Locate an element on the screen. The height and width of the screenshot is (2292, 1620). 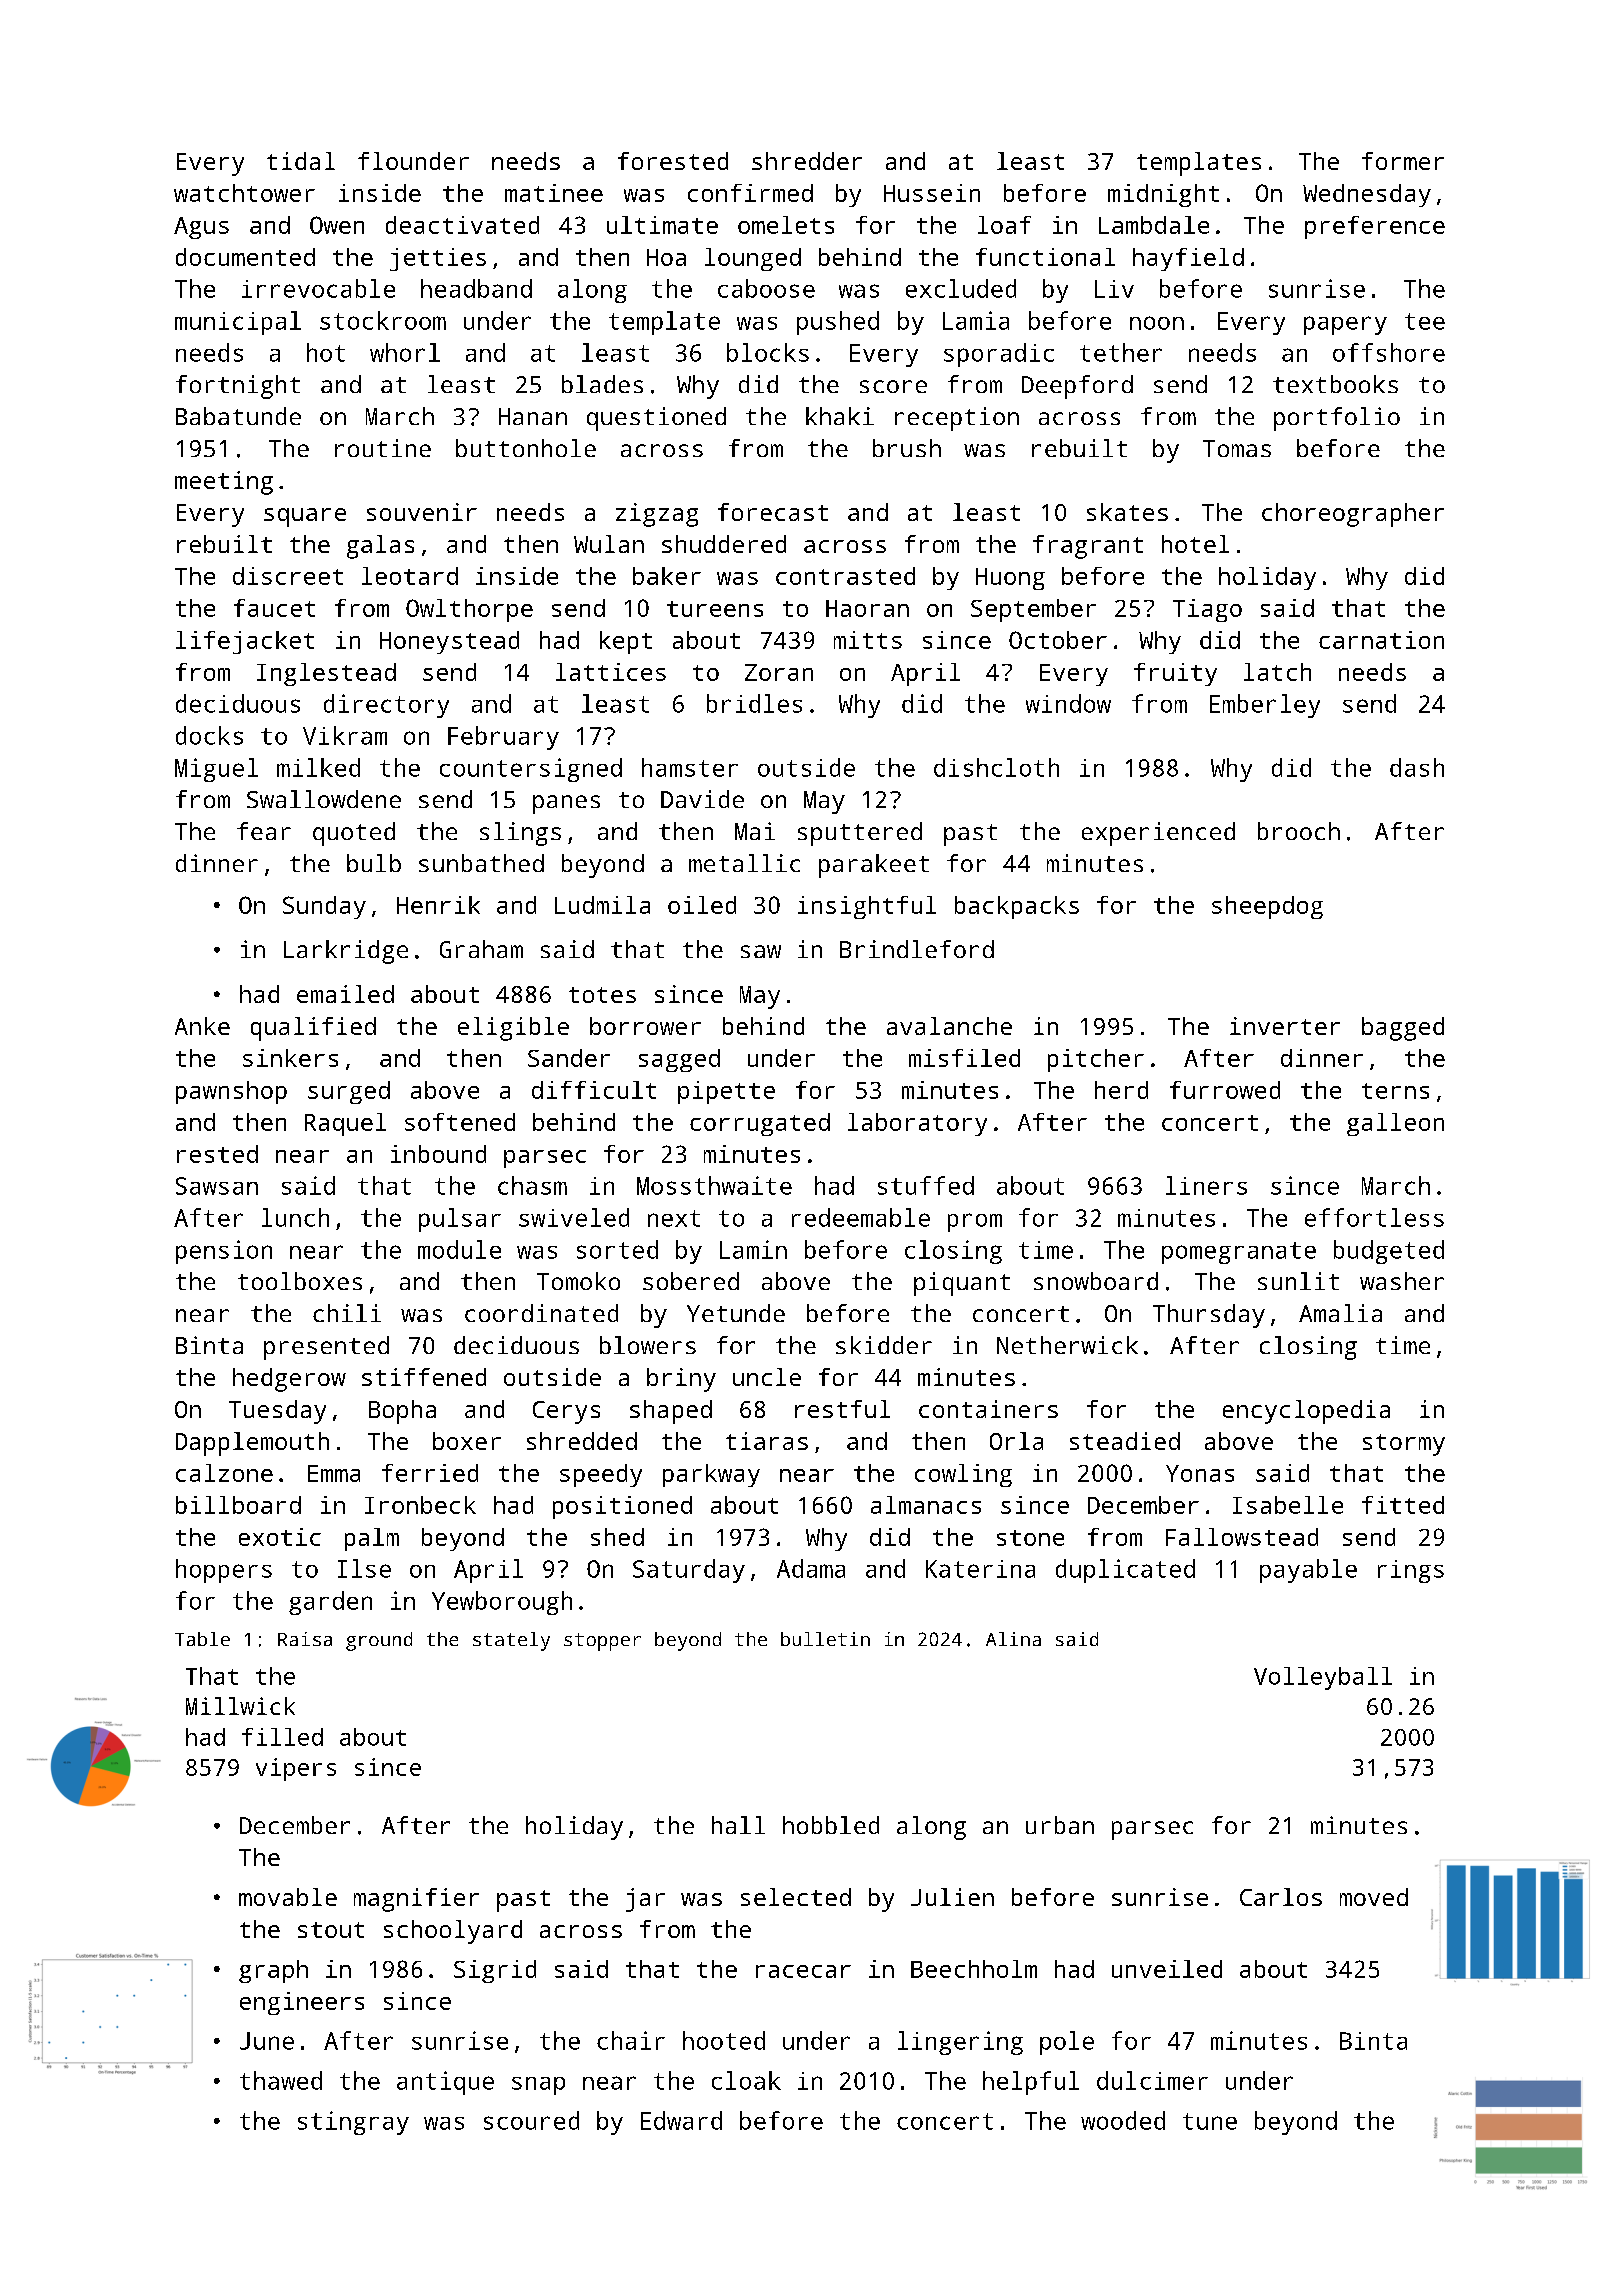
tee is located at coordinates (1425, 321).
